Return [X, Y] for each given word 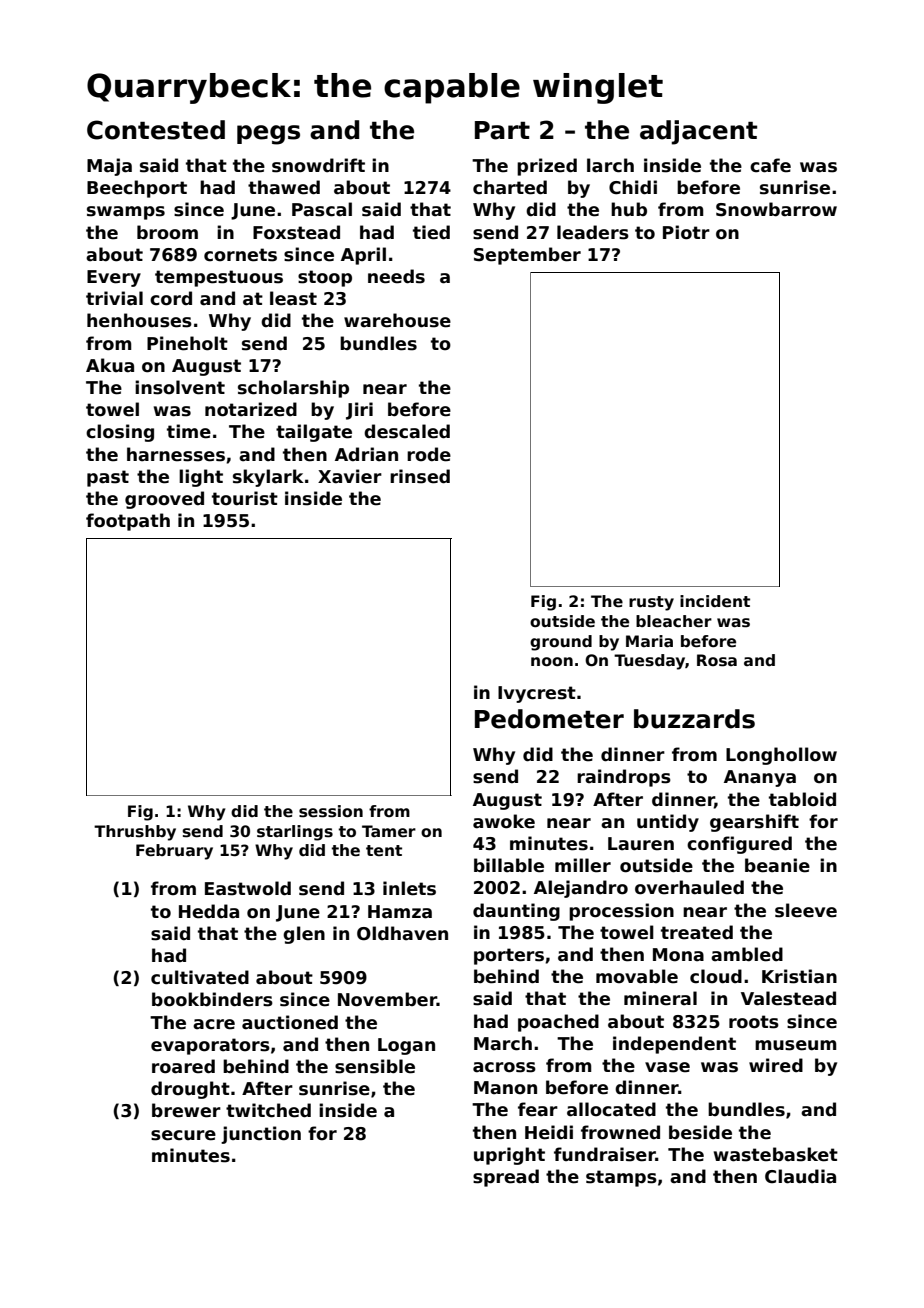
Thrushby [135, 833]
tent [384, 850]
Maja [109, 167]
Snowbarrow [776, 209]
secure [183, 1135]
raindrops [624, 778]
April [363, 256]
